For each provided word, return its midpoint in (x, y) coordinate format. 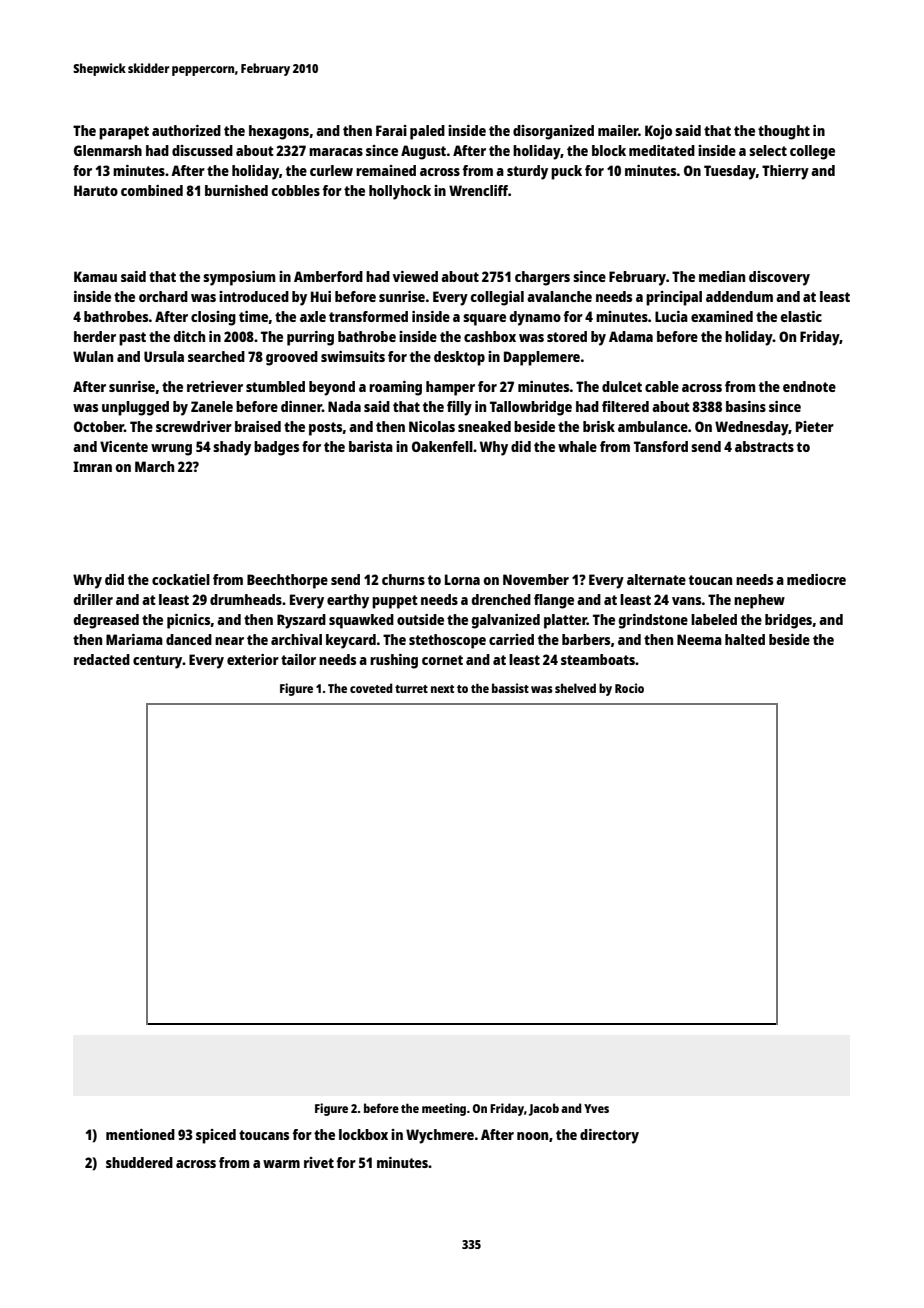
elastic (801, 316)
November (536, 579)
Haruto (96, 190)
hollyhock (400, 192)
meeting (444, 1109)
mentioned (140, 1134)
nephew (759, 601)
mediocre (816, 579)
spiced (216, 1136)
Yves (596, 1108)
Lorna (462, 579)
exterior (253, 659)
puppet (395, 602)
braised (258, 426)
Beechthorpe (287, 581)
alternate (656, 579)
